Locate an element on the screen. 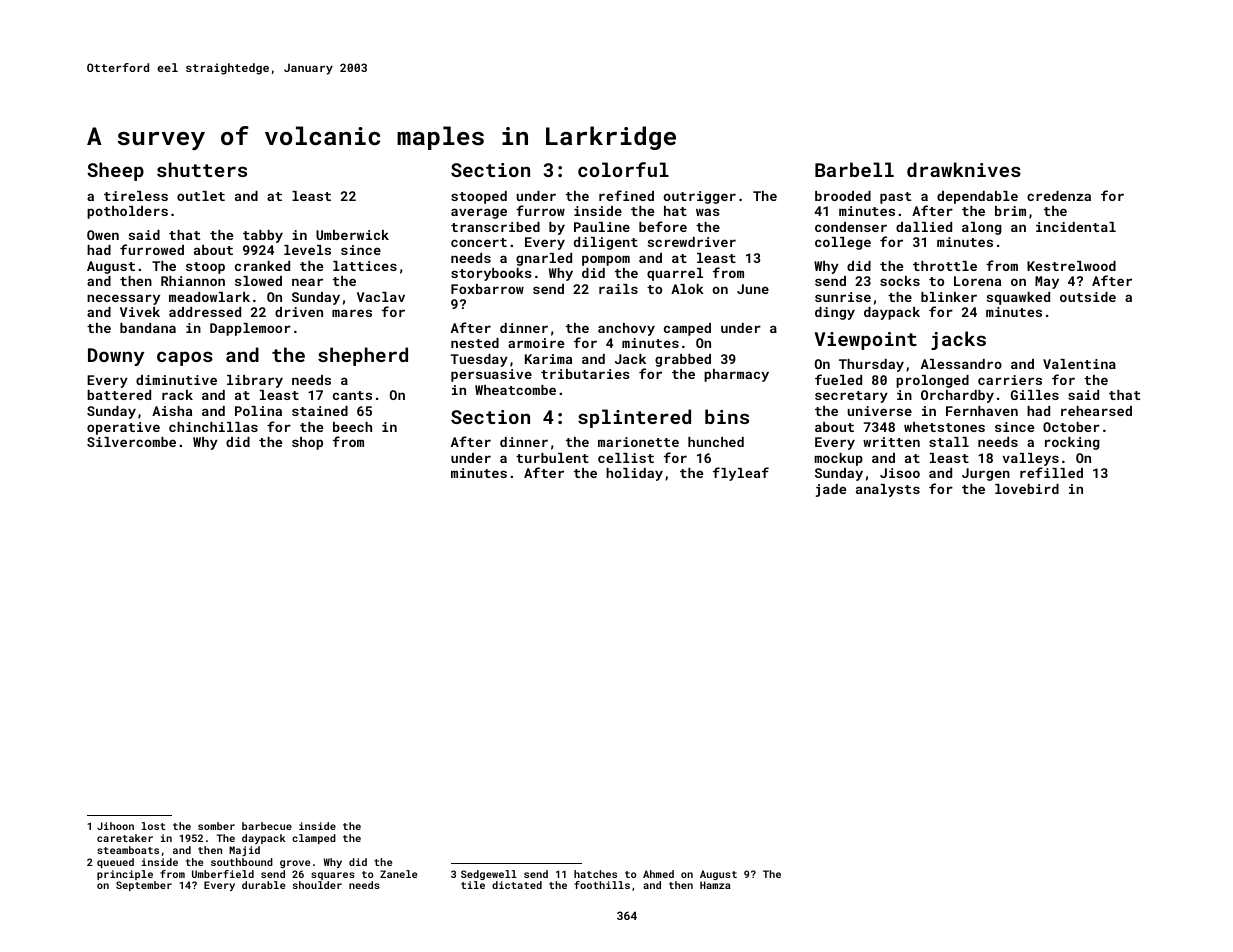 This screenshot has height=952, width=1233. Hamza is located at coordinates (715, 885).
